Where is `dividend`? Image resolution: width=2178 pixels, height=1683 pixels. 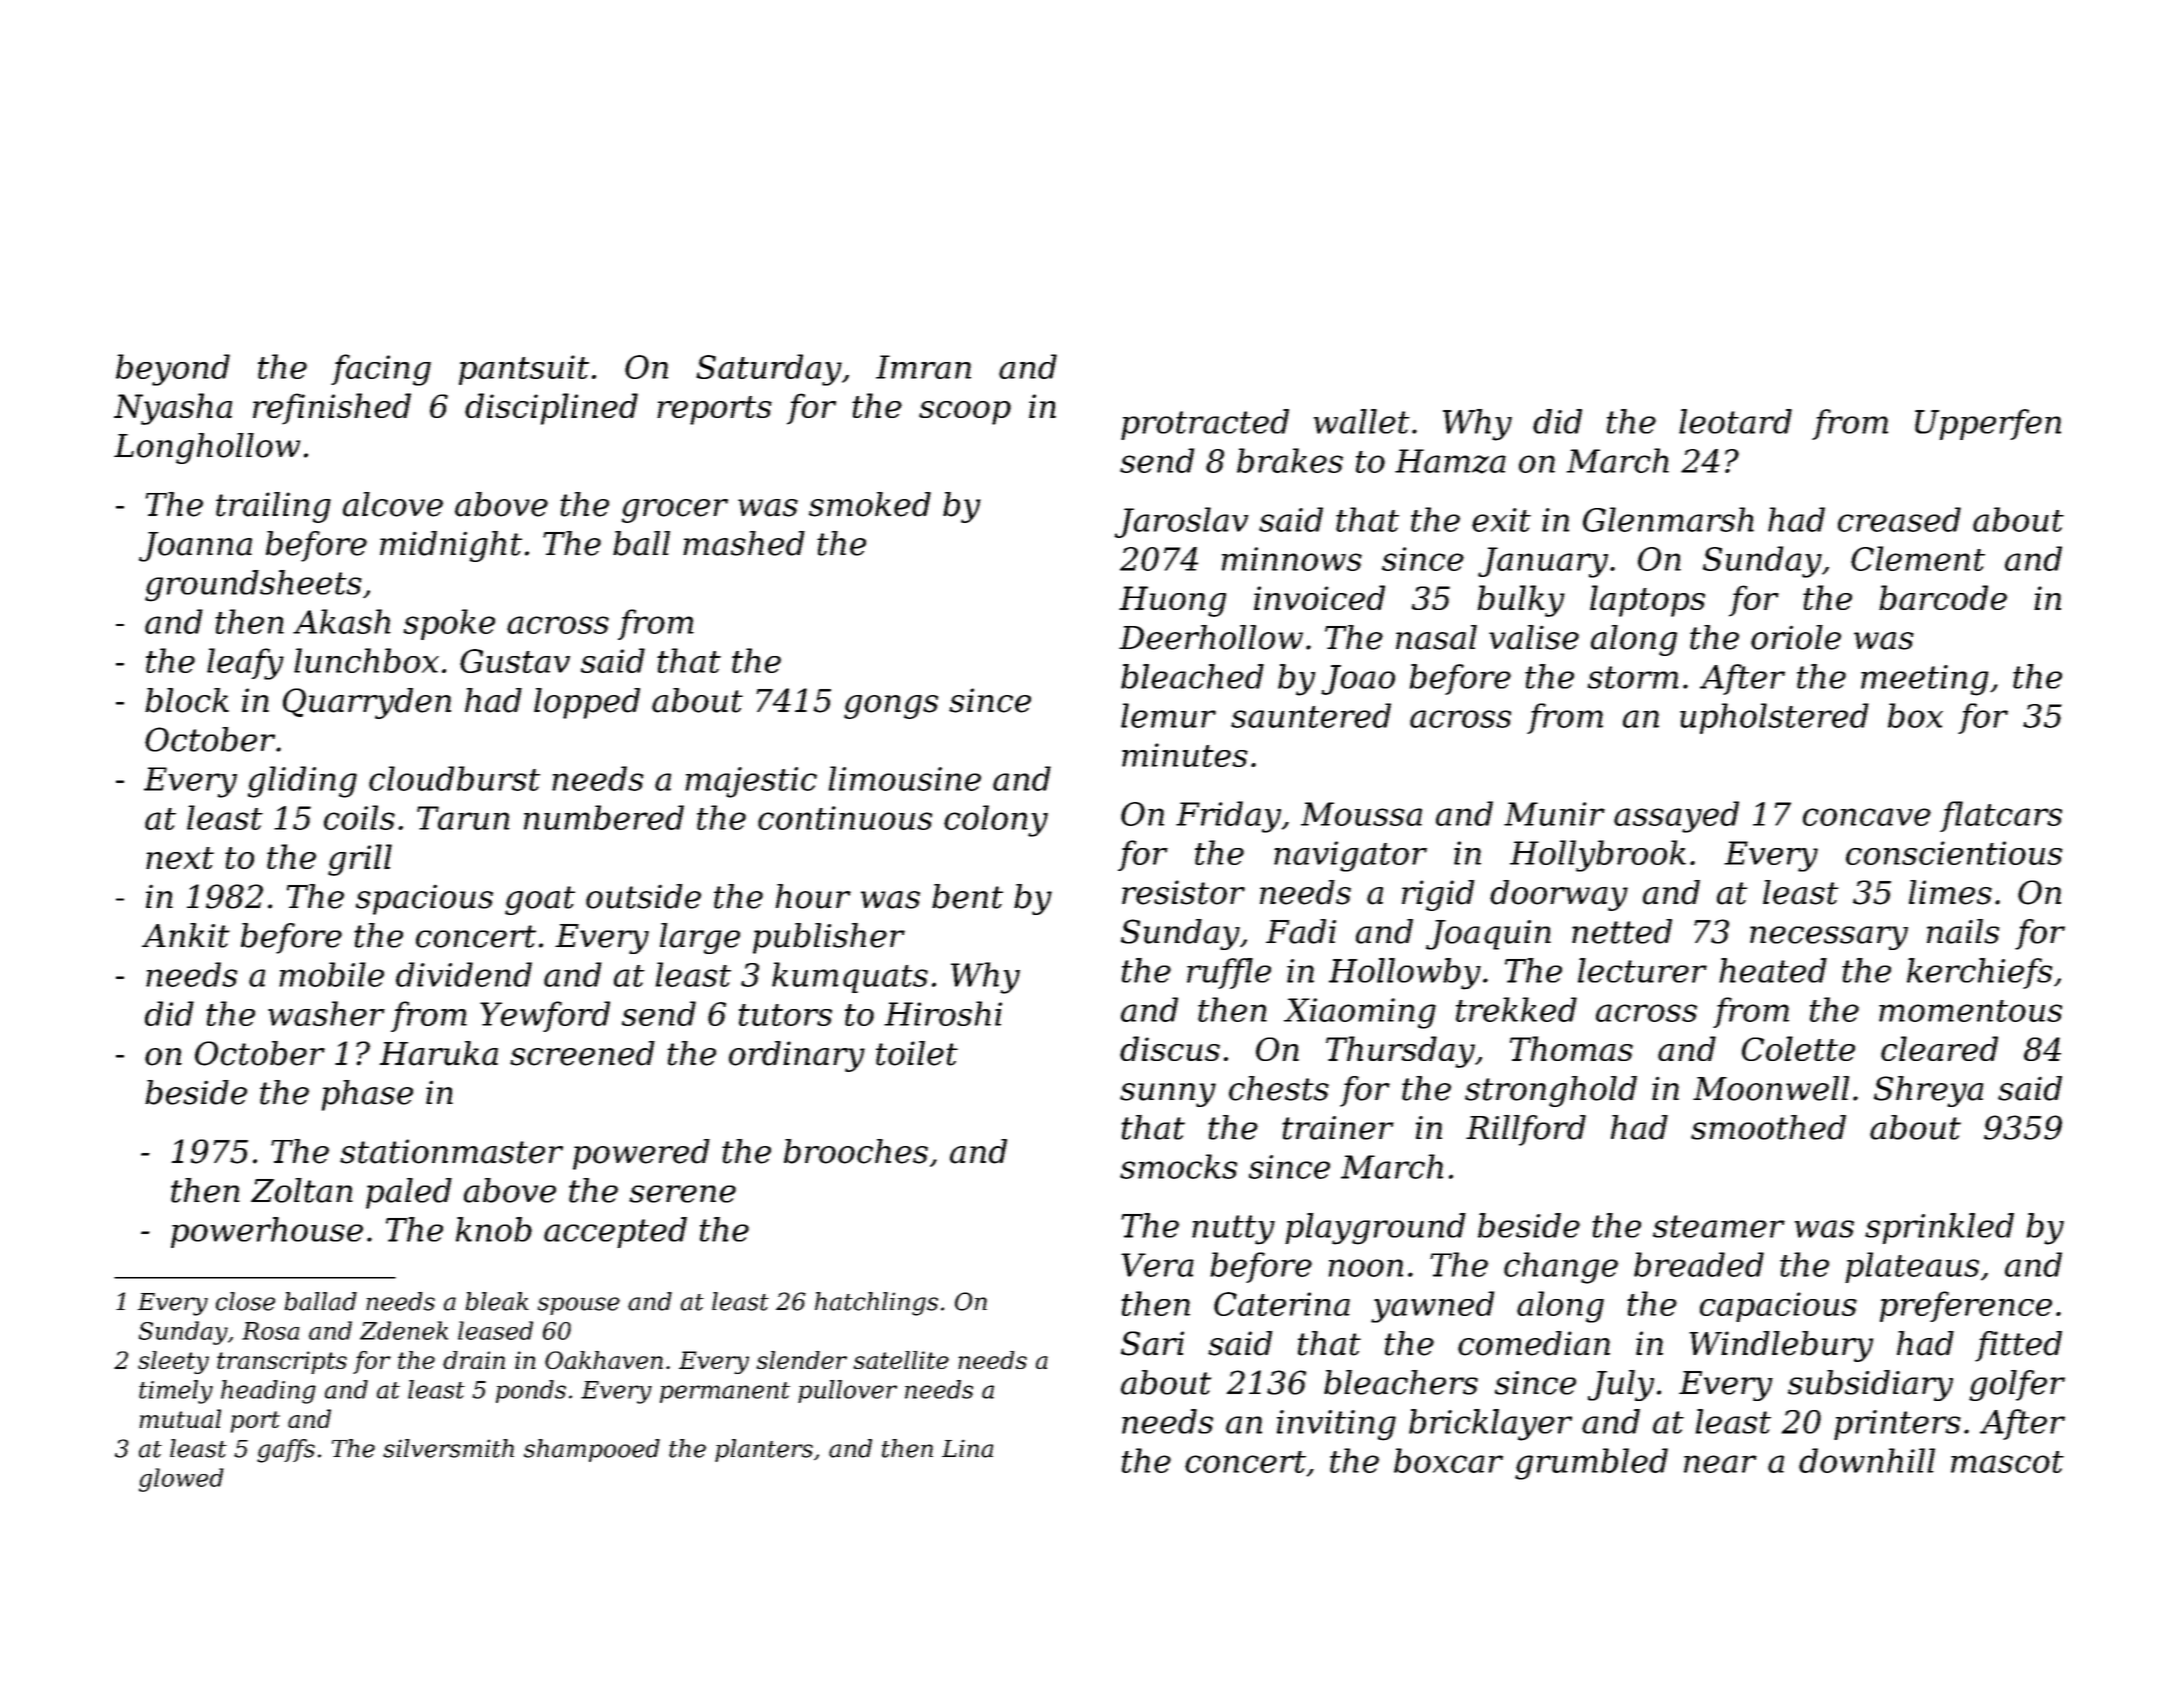 dividend is located at coordinates (464, 974).
